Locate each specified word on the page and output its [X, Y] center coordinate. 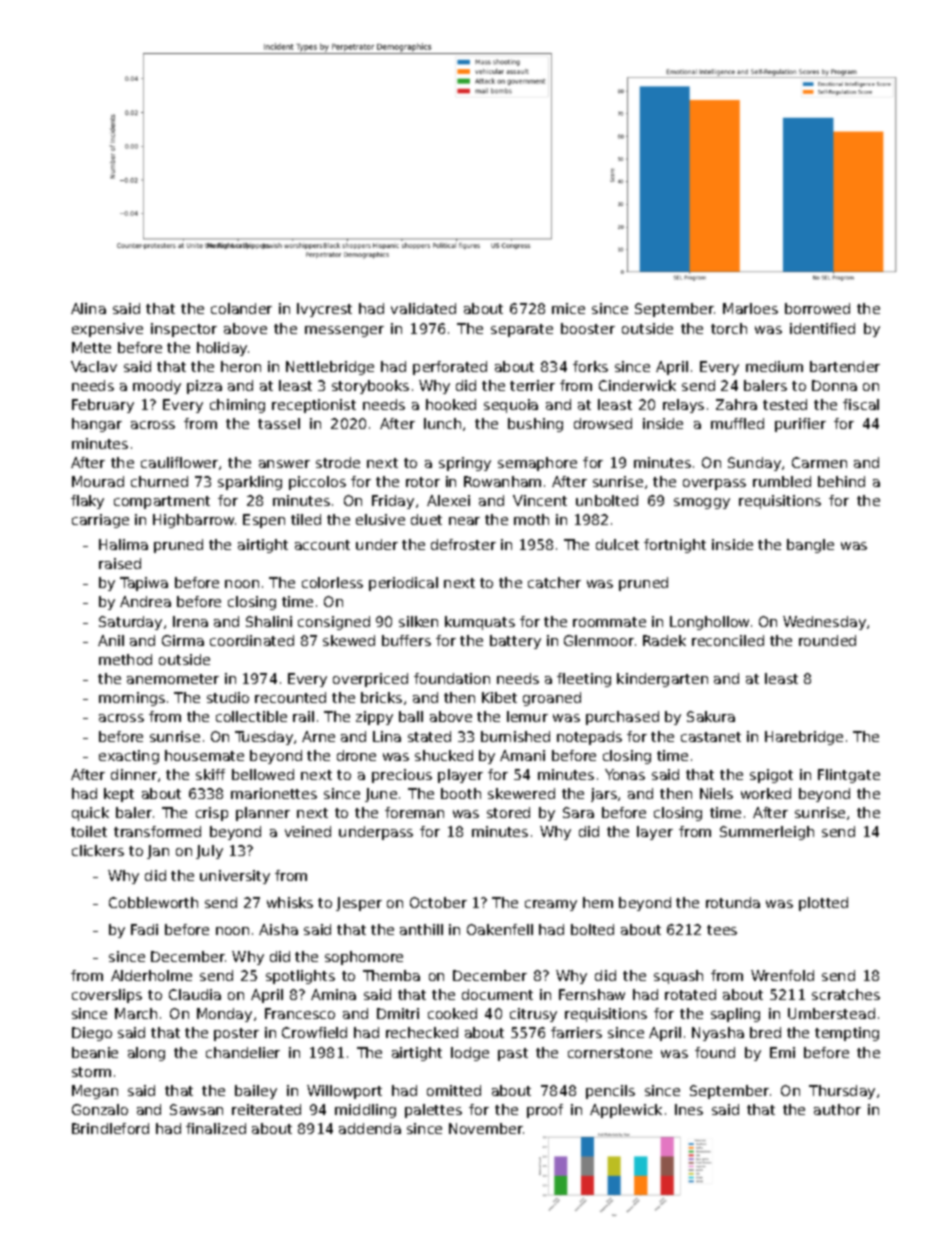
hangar [97, 425]
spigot [771, 776]
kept [119, 795]
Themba [391, 975]
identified [822, 328]
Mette [91, 347]
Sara [578, 812]
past [513, 1054]
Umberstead [831, 1013]
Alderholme [151, 975]
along [146, 1054]
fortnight [675, 546]
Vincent [540, 500]
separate [522, 330]
